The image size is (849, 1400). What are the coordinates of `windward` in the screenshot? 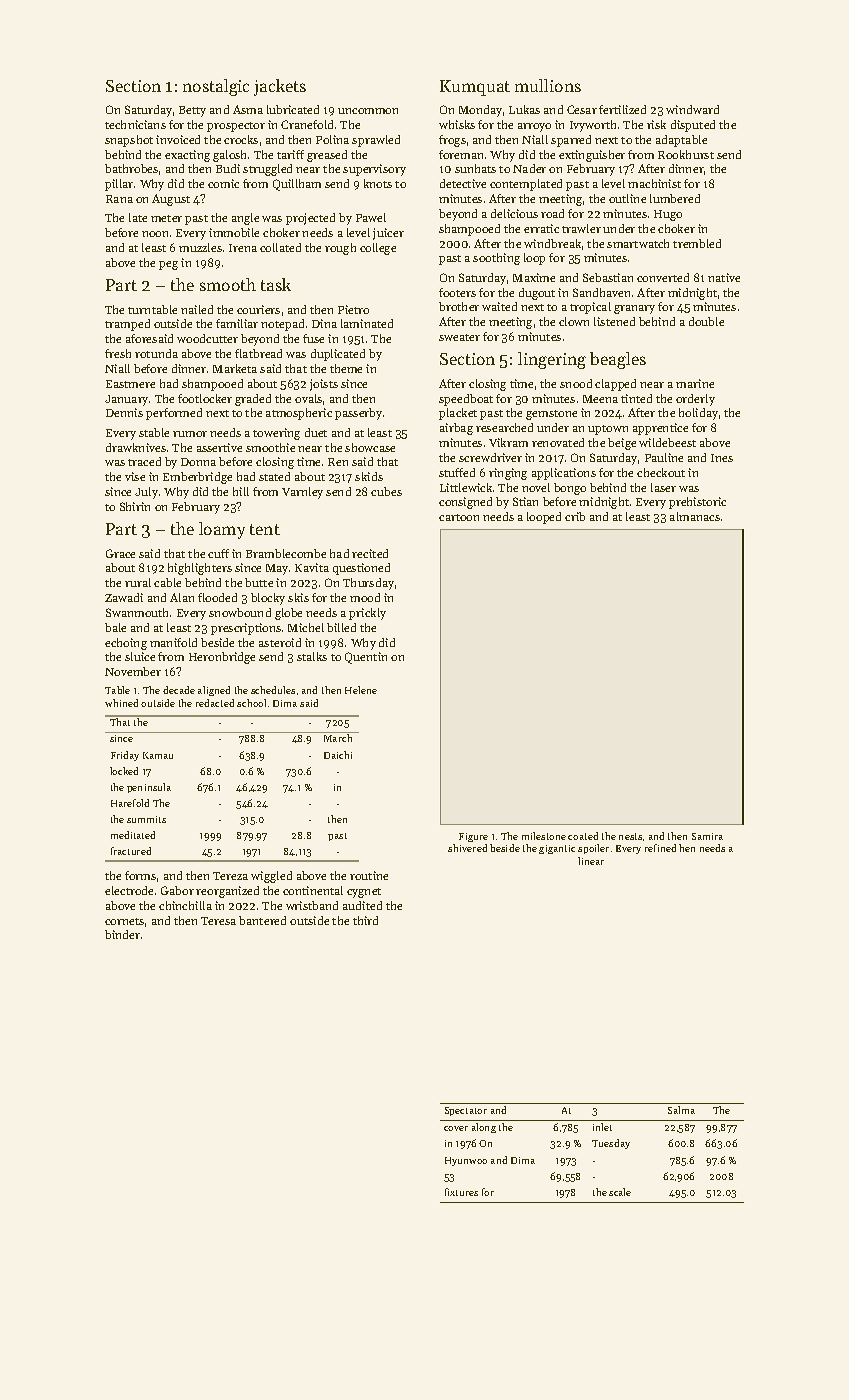 It's located at (692, 109).
